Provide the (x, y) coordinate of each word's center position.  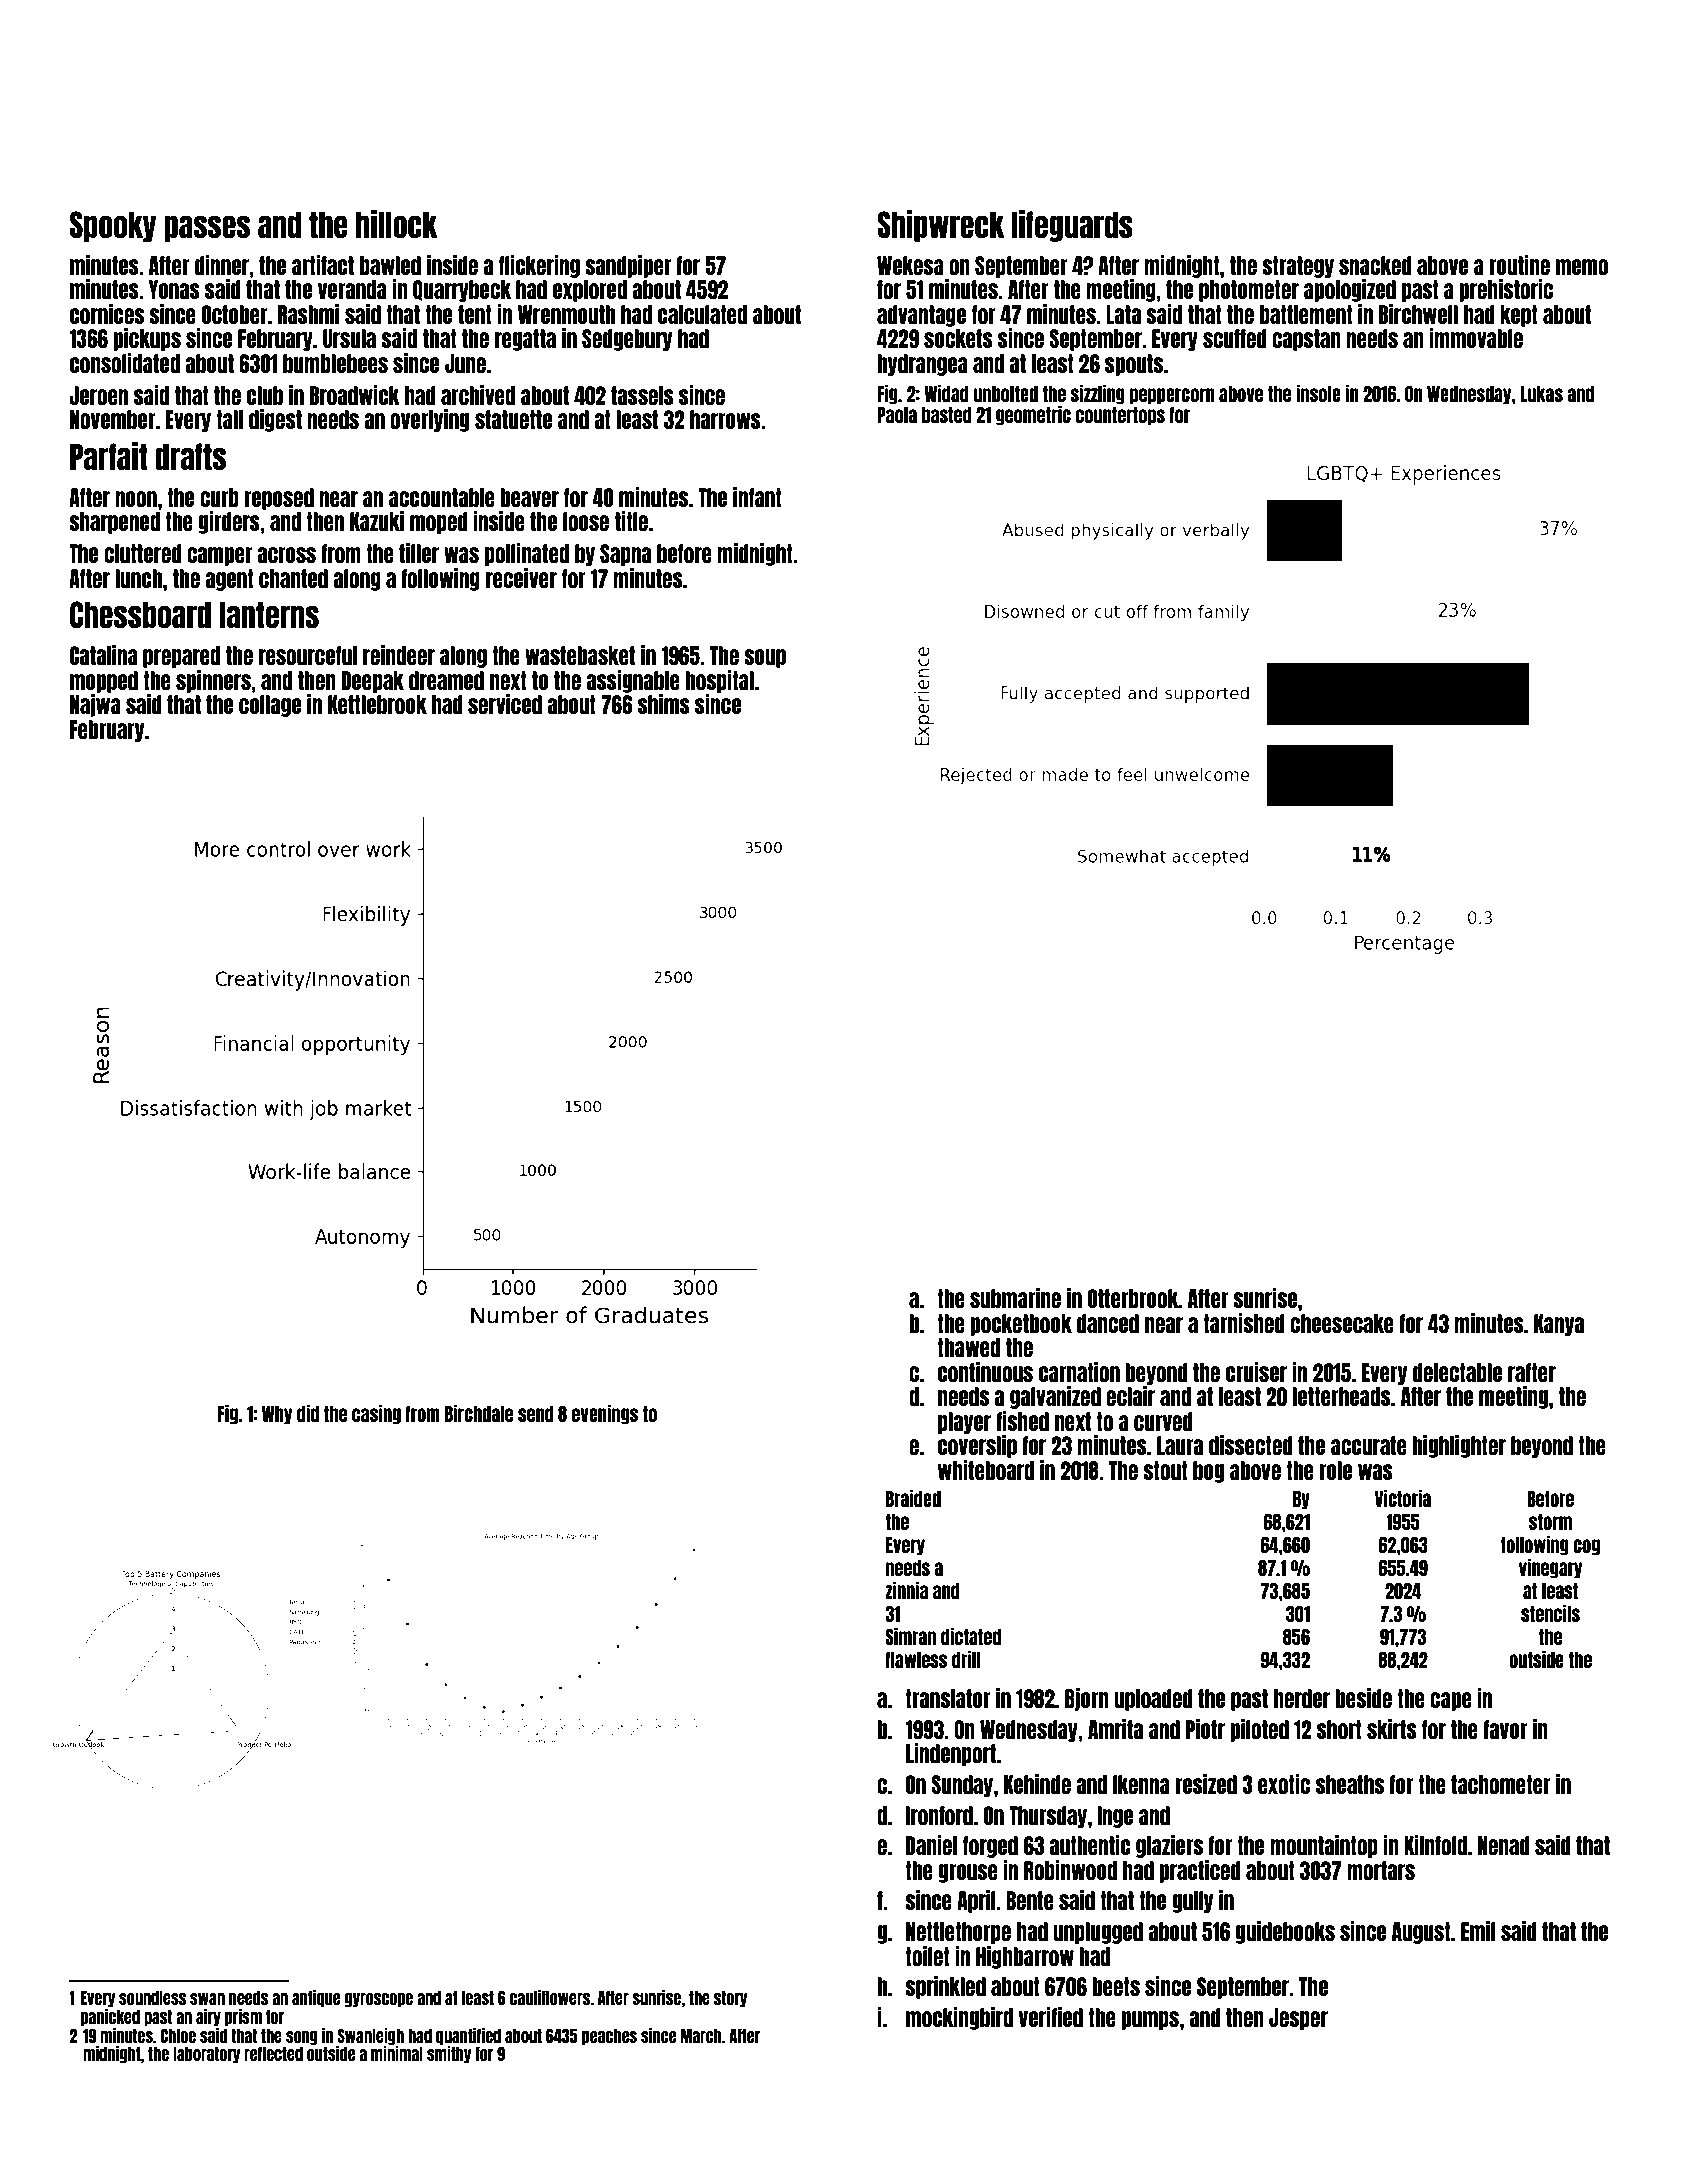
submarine (1015, 1298)
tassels (642, 395)
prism (243, 2017)
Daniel (931, 1845)
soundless (152, 1998)
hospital (719, 681)
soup (765, 658)
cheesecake (1342, 1323)
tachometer (1501, 1784)
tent (475, 314)
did (308, 1413)
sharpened (114, 523)
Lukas (1541, 394)
